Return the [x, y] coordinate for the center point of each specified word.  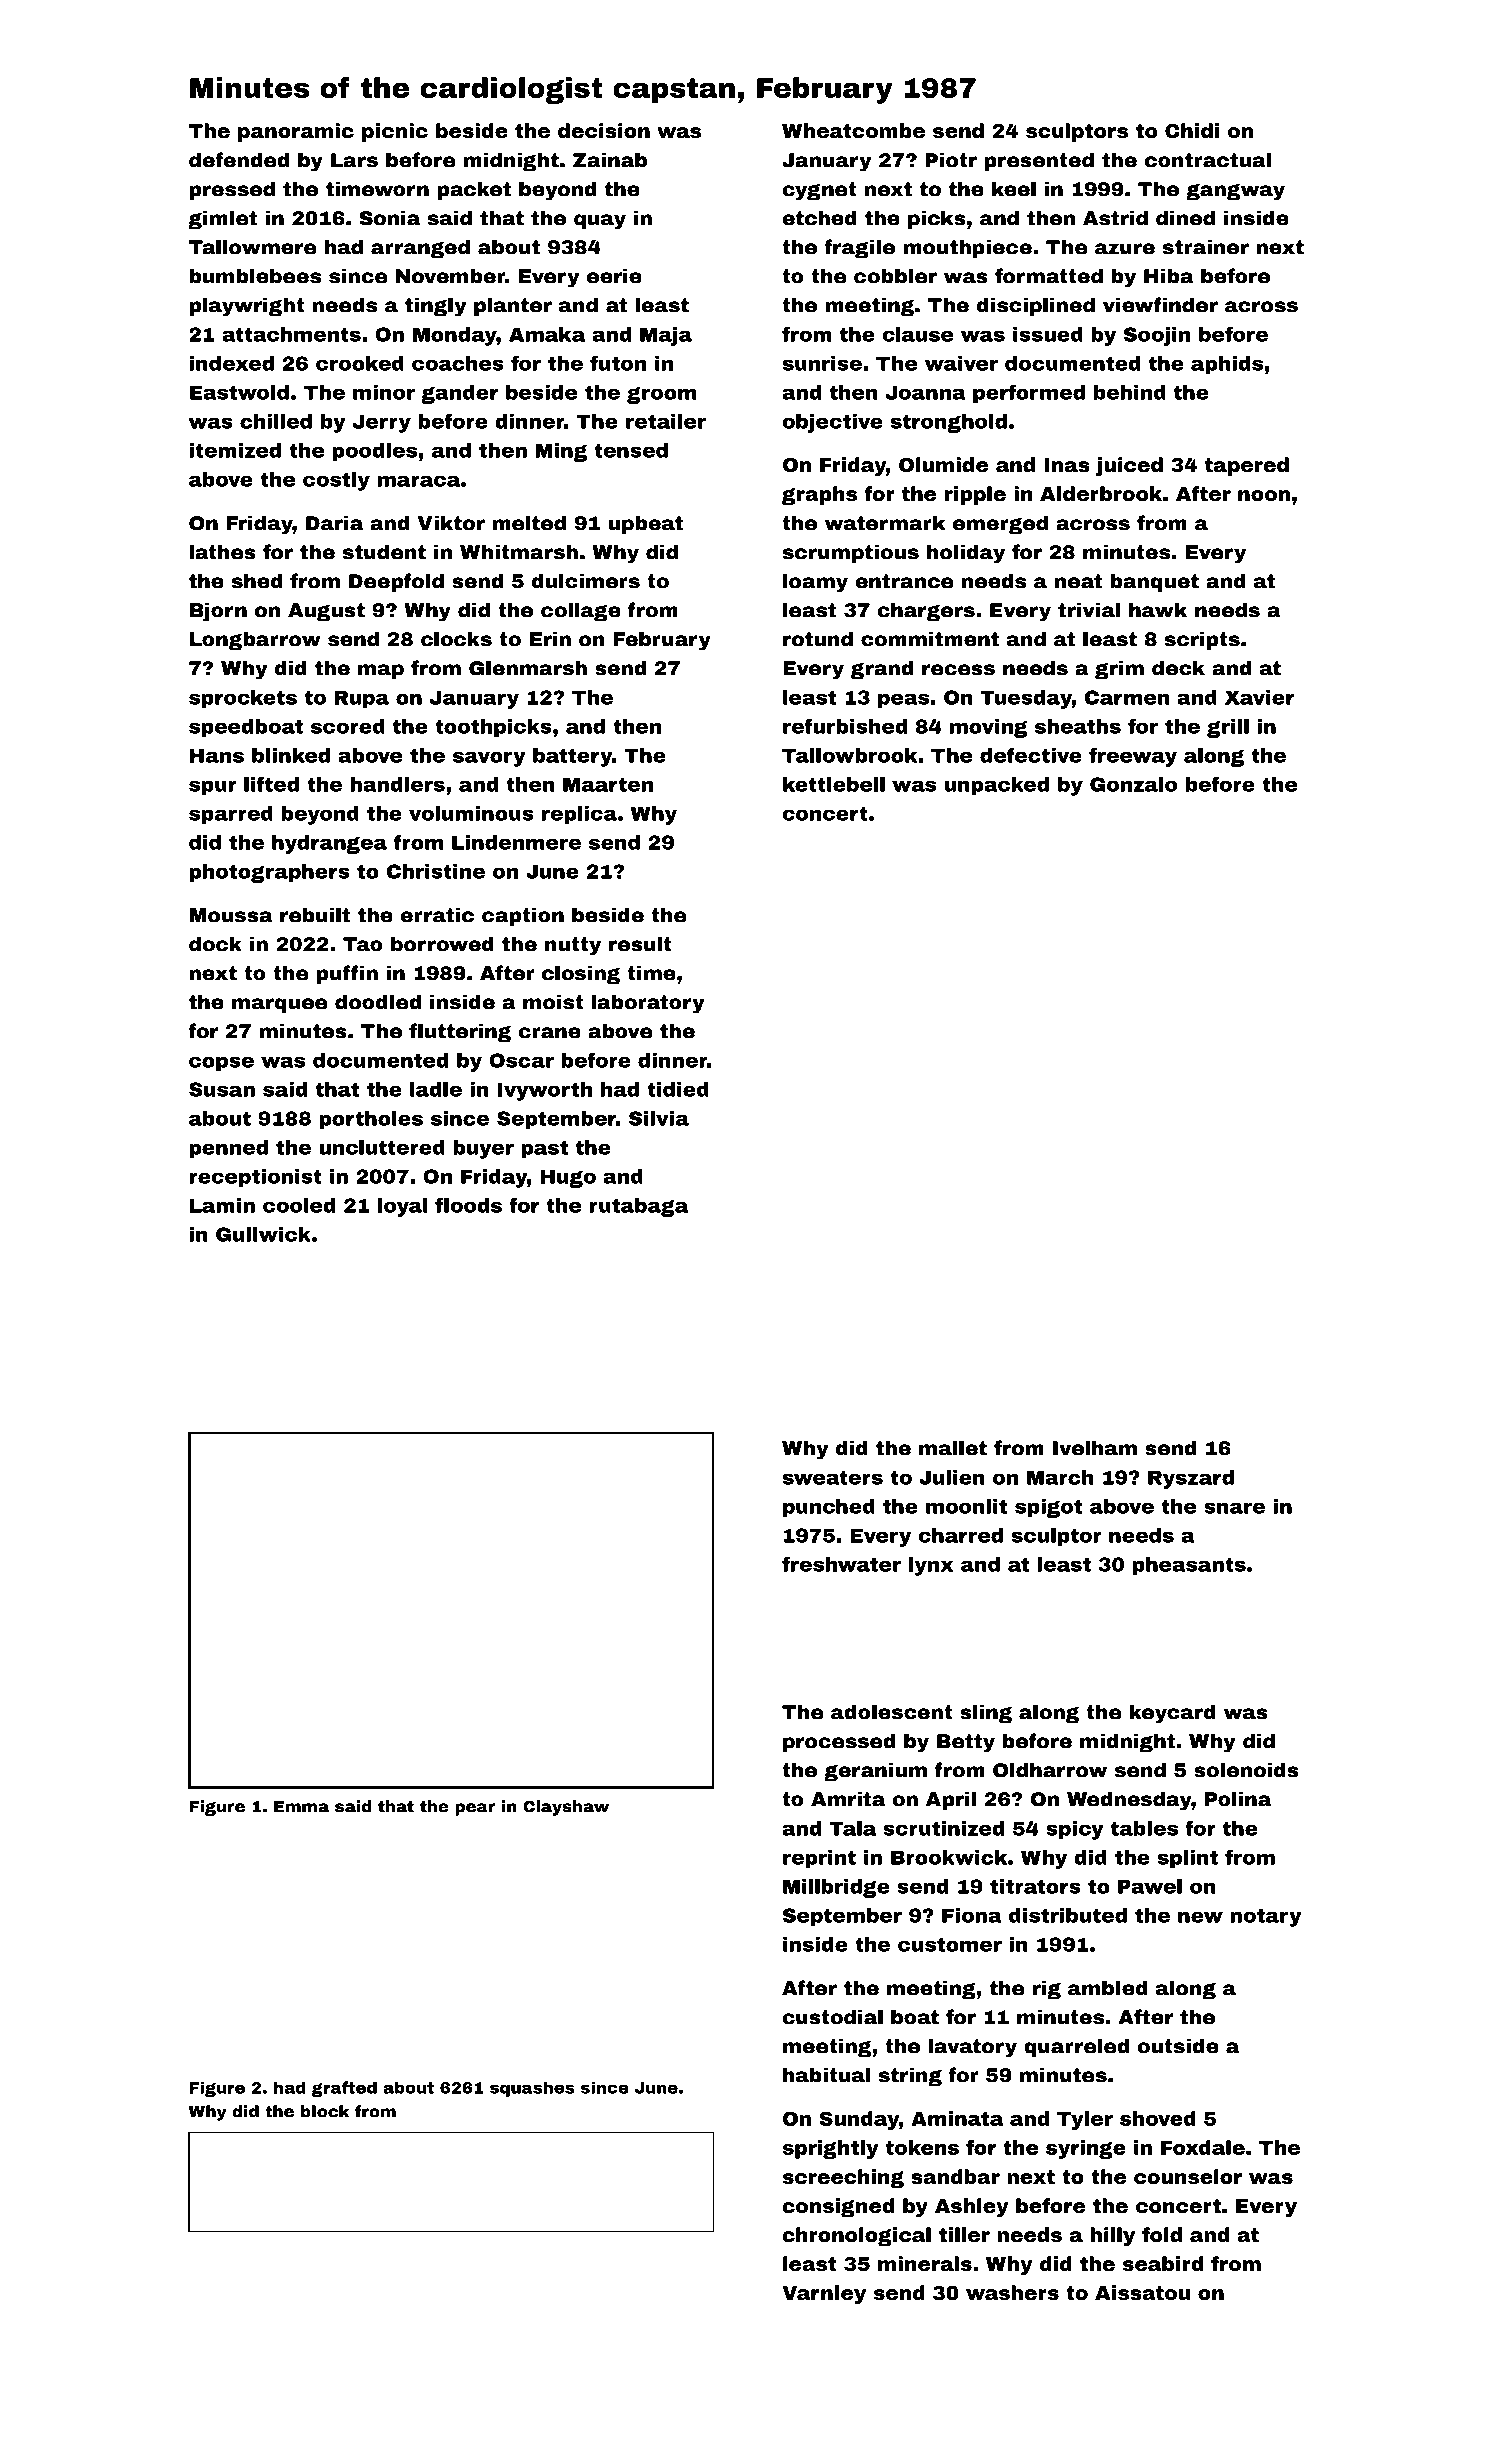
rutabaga [638, 1207]
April [951, 1800]
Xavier [1259, 697]
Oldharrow [1050, 1770]
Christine [436, 871]
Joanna [926, 392]
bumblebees [255, 276]
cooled [299, 1205]
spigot [1048, 1508]
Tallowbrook [850, 755]
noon [1264, 495]
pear [475, 1809]
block [325, 2111]
